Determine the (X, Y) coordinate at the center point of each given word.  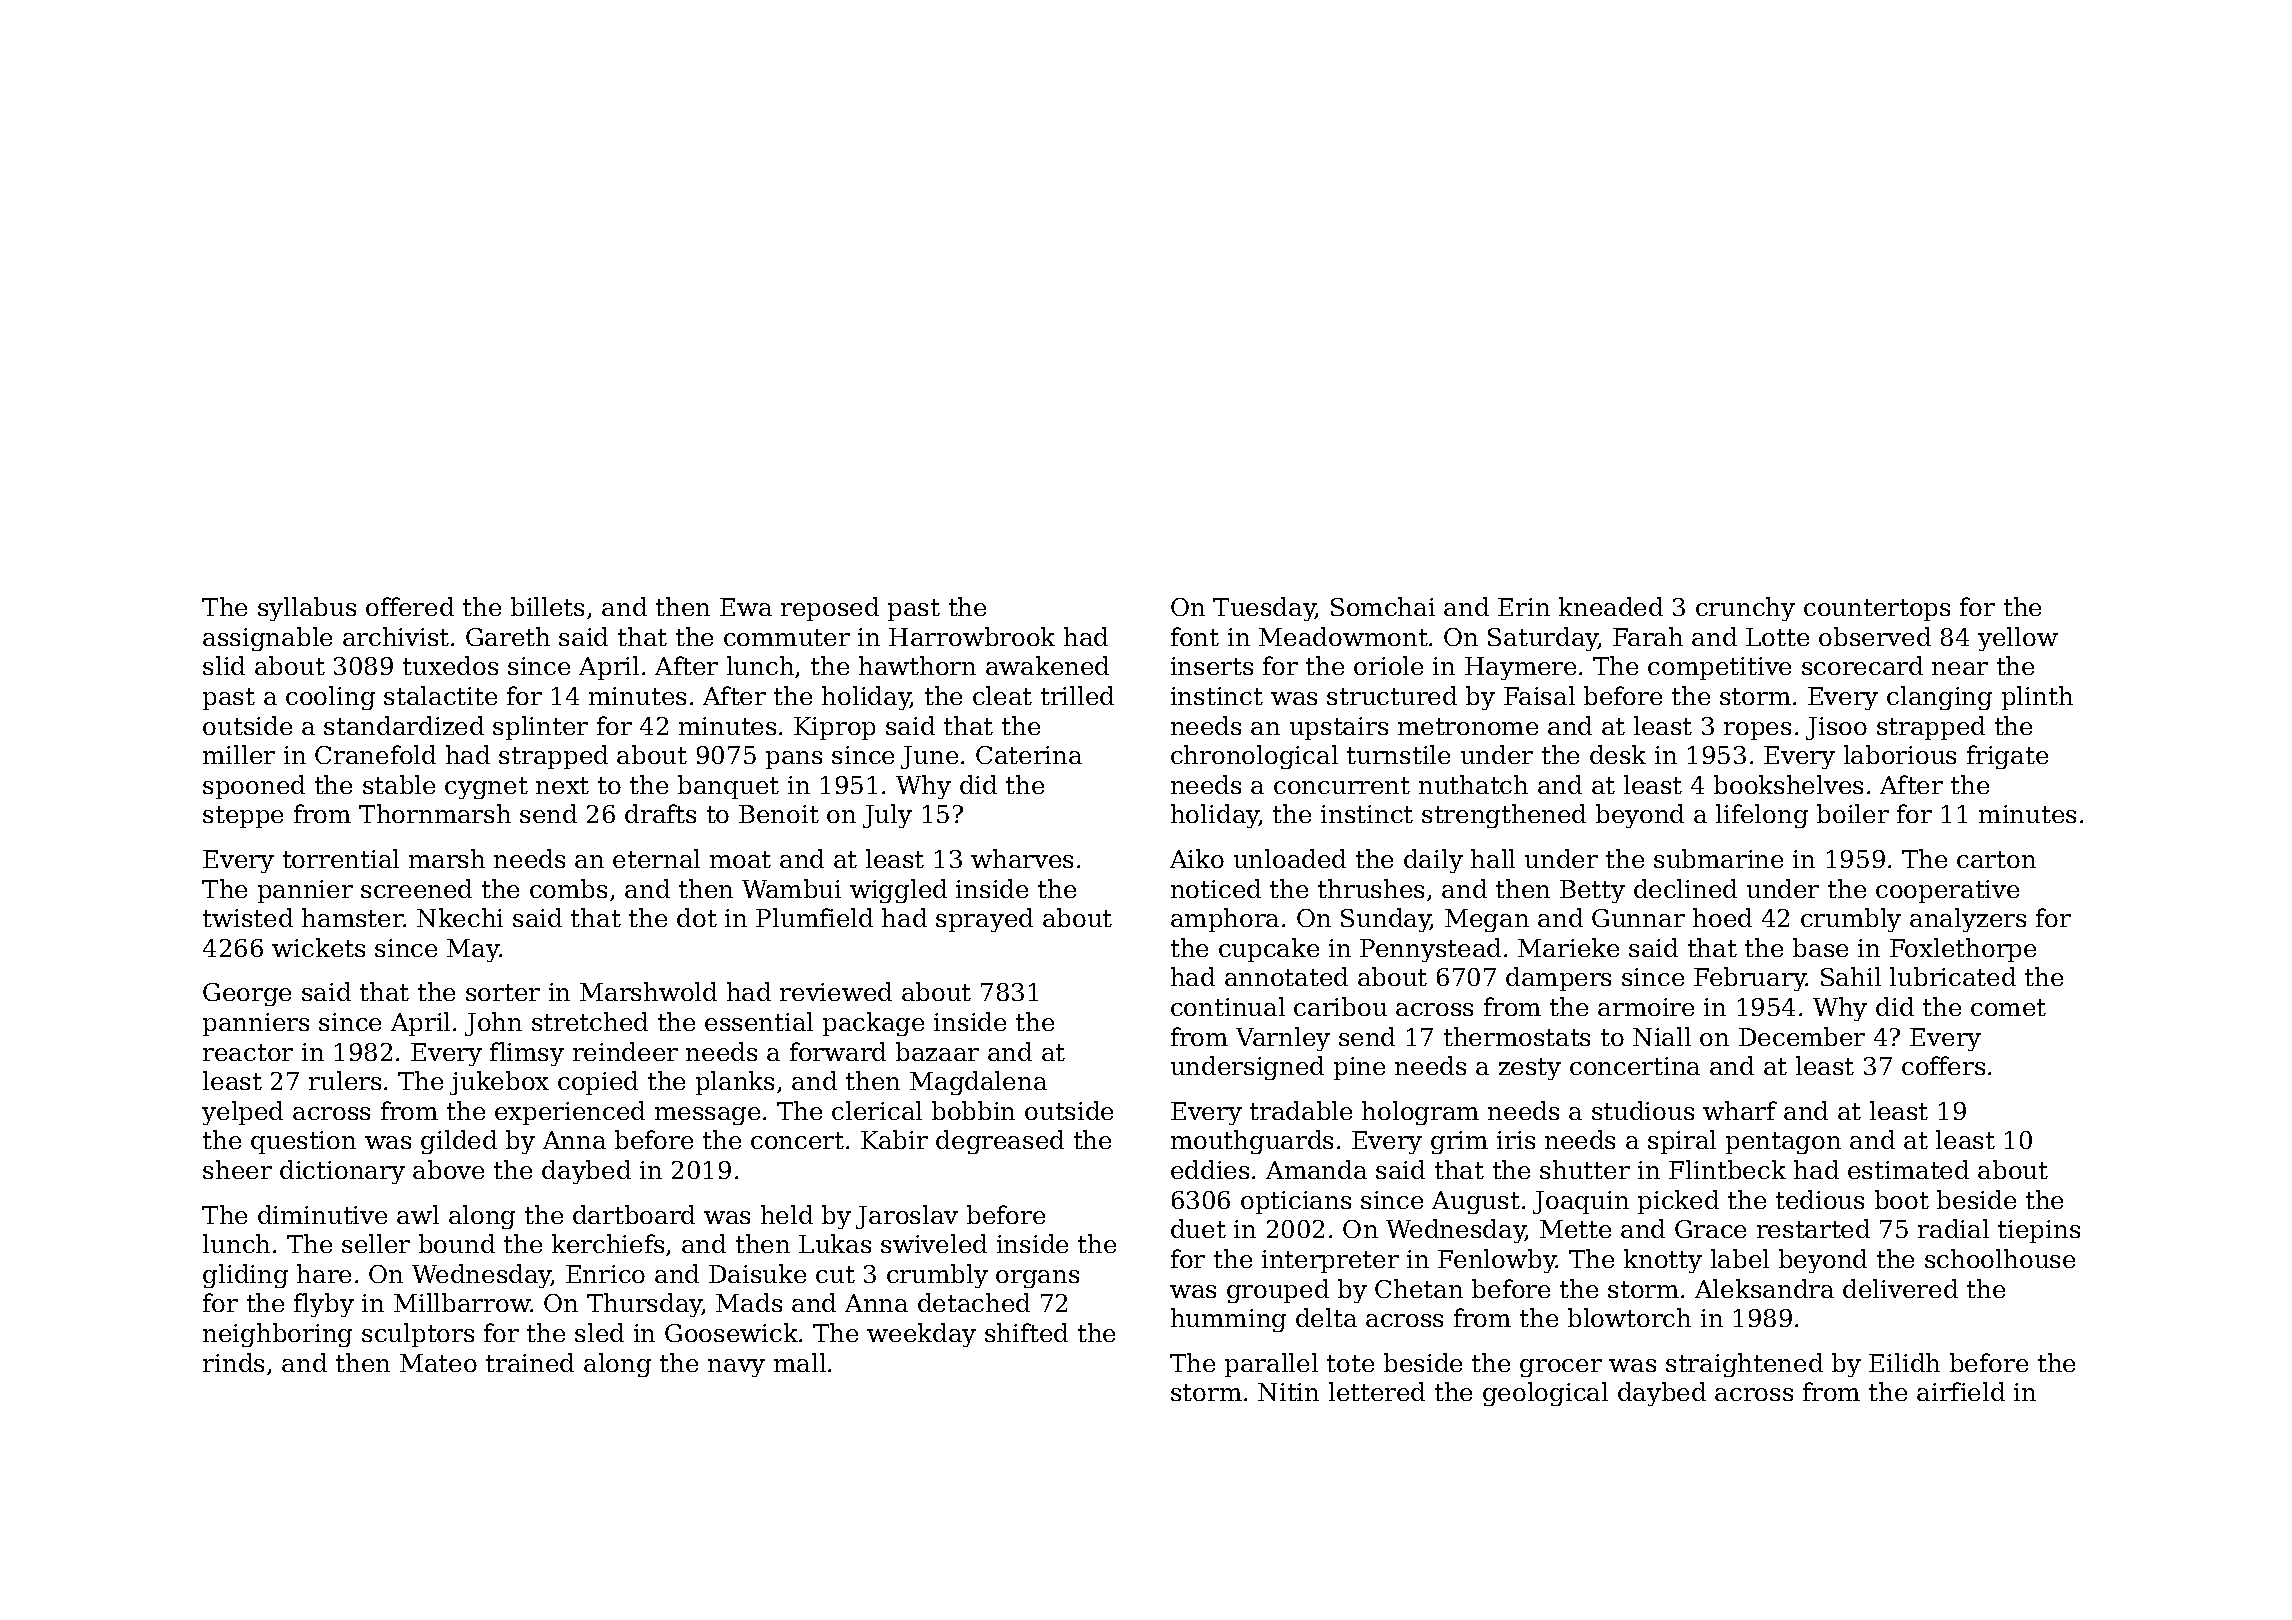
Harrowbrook (972, 636)
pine (1359, 1068)
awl (418, 1214)
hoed (1722, 917)
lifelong (1762, 816)
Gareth (508, 636)
